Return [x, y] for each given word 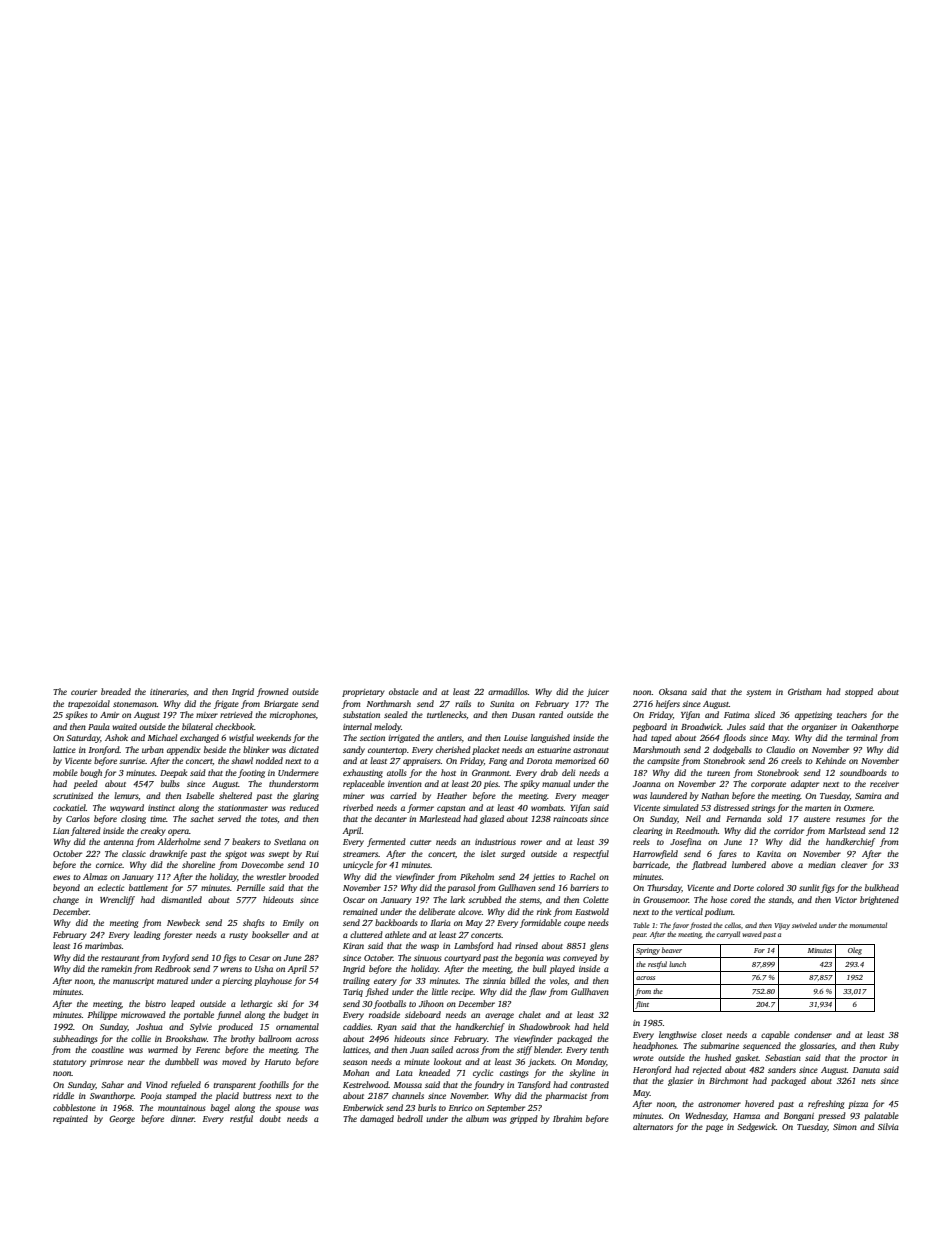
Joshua [149, 1026]
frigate [226, 704]
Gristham [804, 691]
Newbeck [183, 922]
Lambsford [474, 946]
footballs [389, 1004]
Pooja [151, 1097]
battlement [148, 887]
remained [360, 911]
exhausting [363, 773]
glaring [306, 796]
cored [740, 899]
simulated [681, 807]
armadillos [508, 691]
